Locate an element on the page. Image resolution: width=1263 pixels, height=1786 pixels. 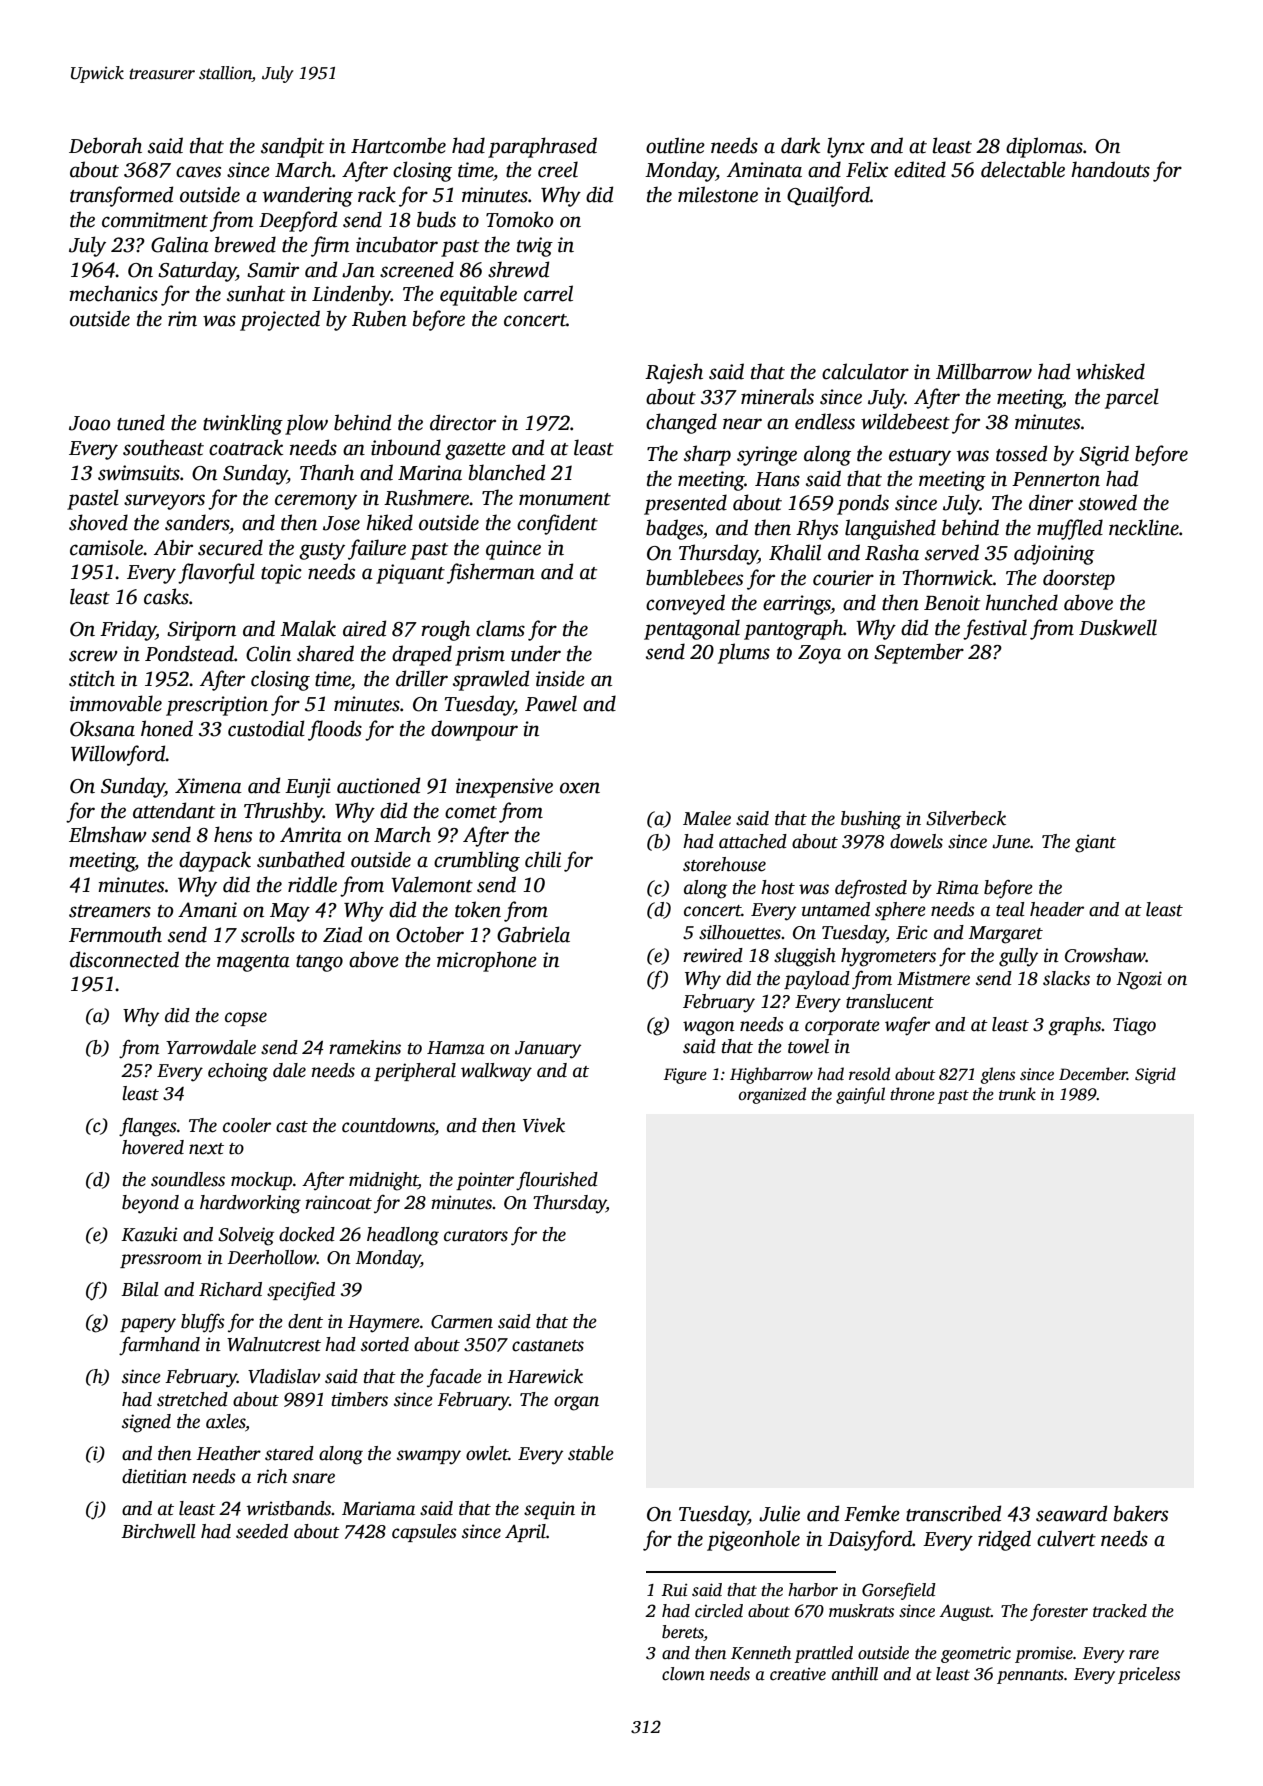
sorted is located at coordinates (385, 1344).
